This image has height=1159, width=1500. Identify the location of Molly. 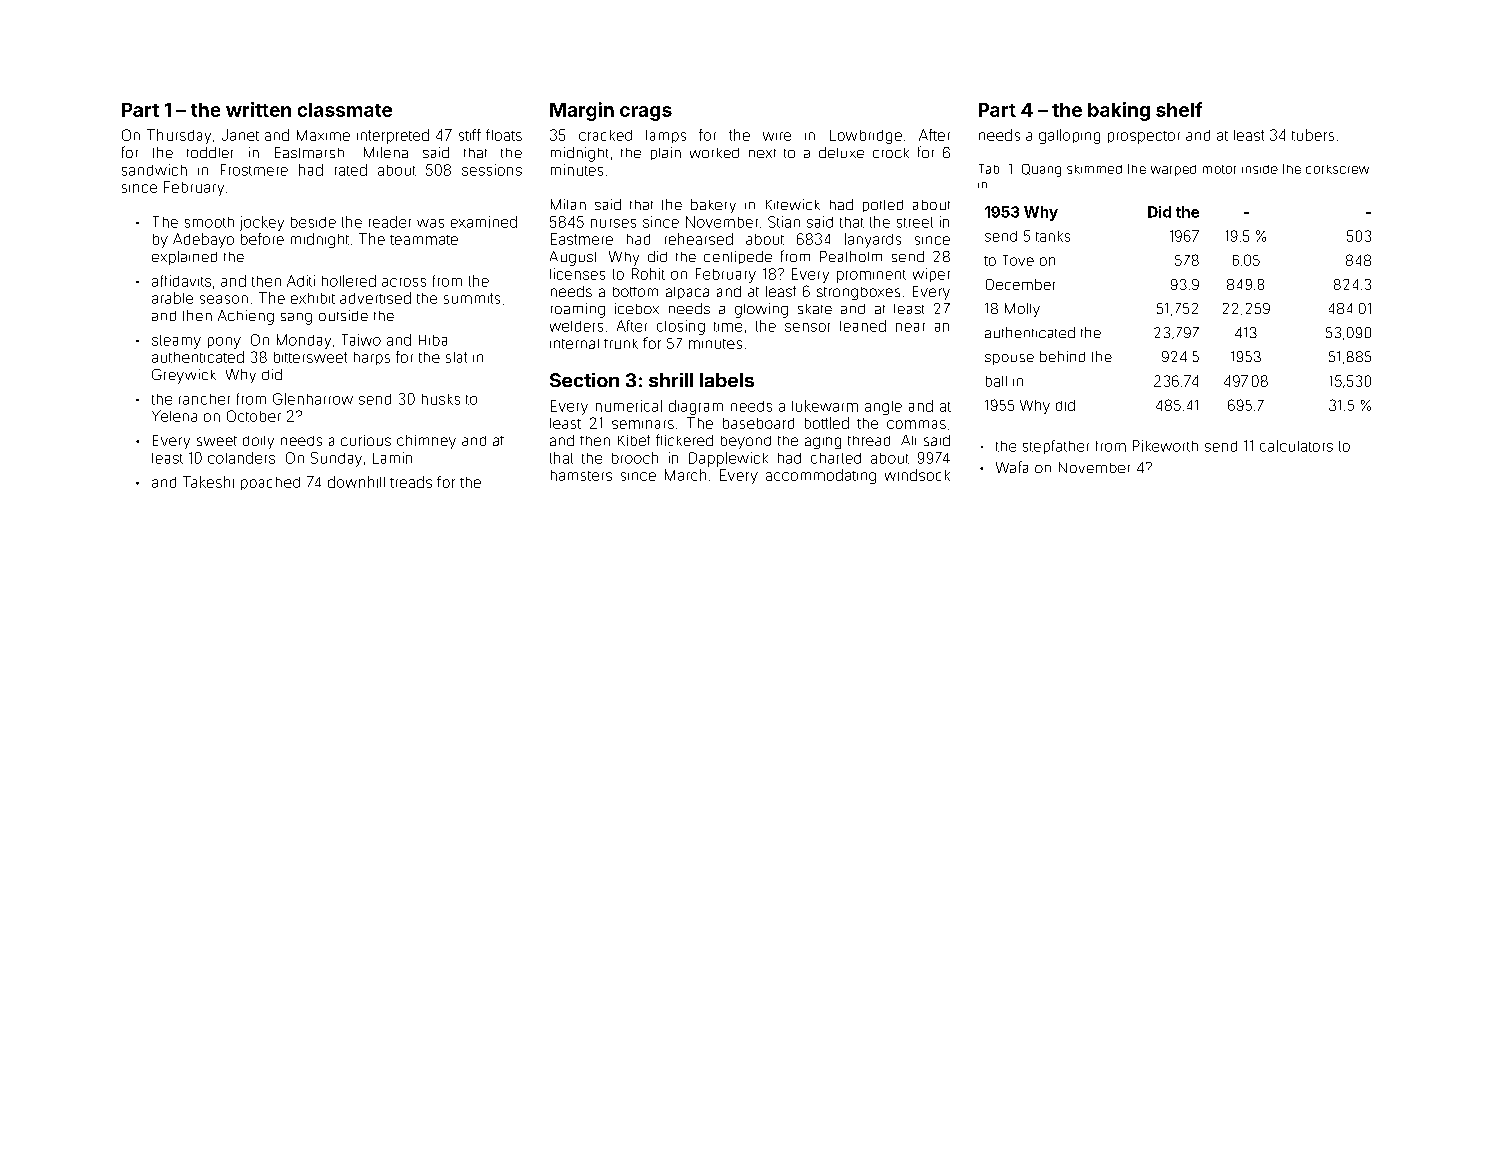
(1022, 310).
